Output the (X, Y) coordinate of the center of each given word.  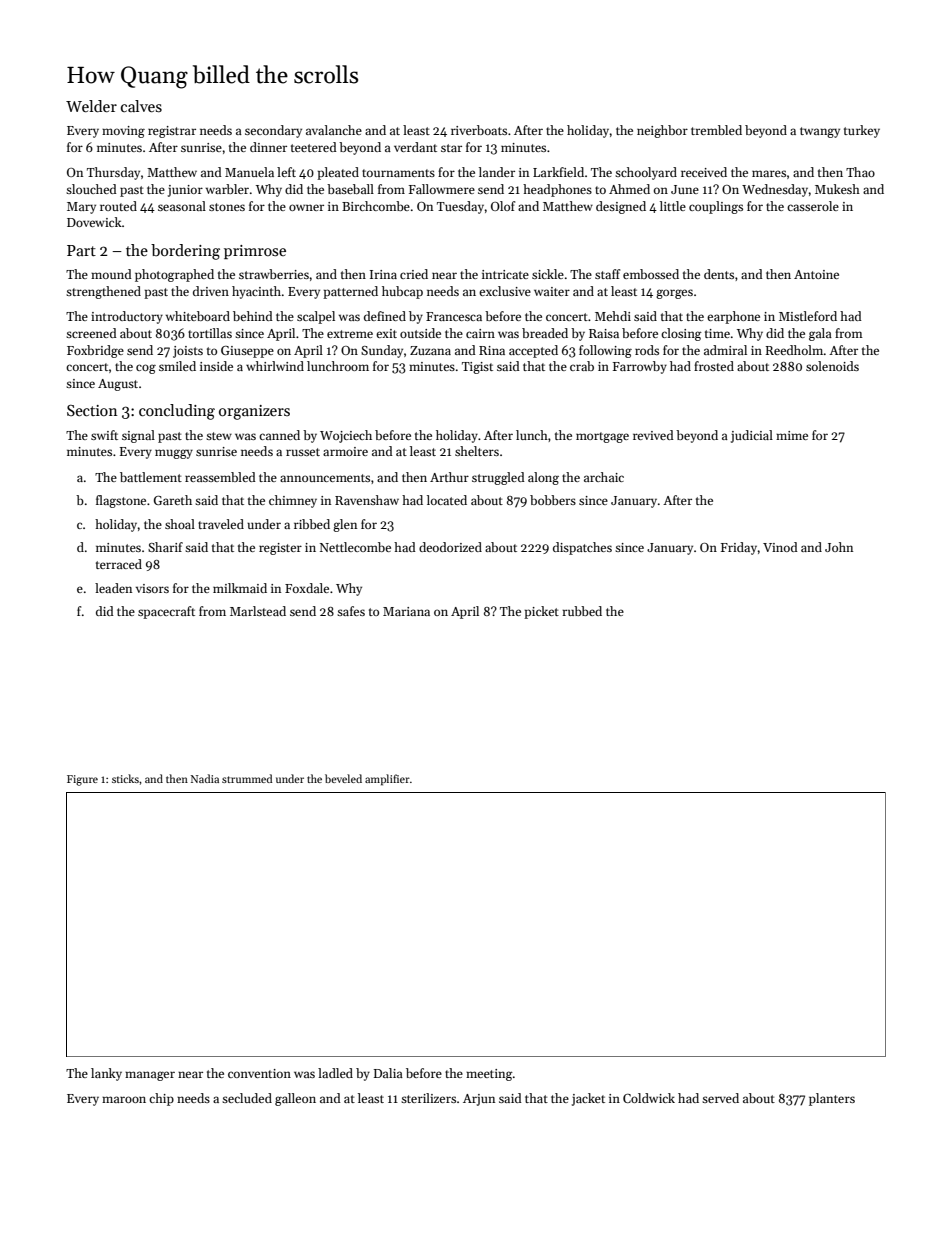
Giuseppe (247, 352)
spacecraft (166, 612)
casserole (813, 206)
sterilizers (428, 1098)
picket (541, 612)
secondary (273, 131)
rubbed (582, 611)
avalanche (334, 130)
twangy (820, 132)
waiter (552, 291)
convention (259, 1073)
